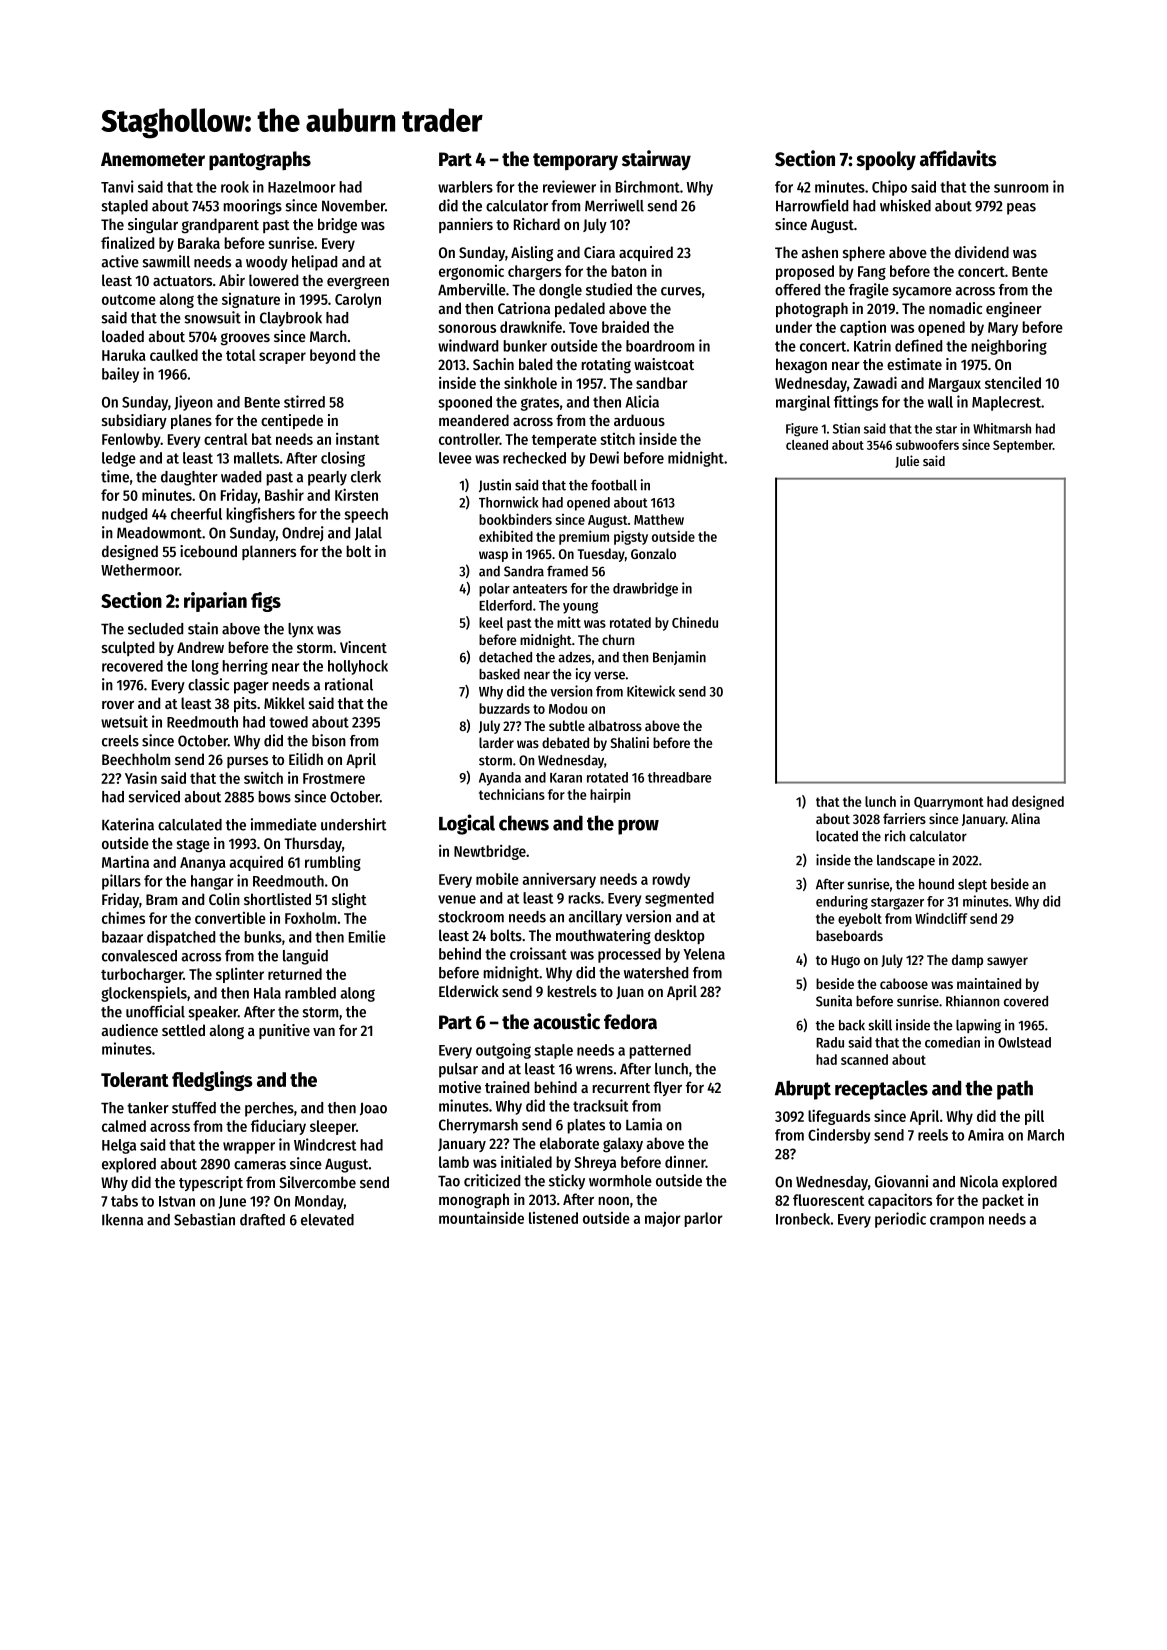  What do you see at coordinates (914, 364) in the screenshot?
I see `estimate` at bounding box center [914, 364].
